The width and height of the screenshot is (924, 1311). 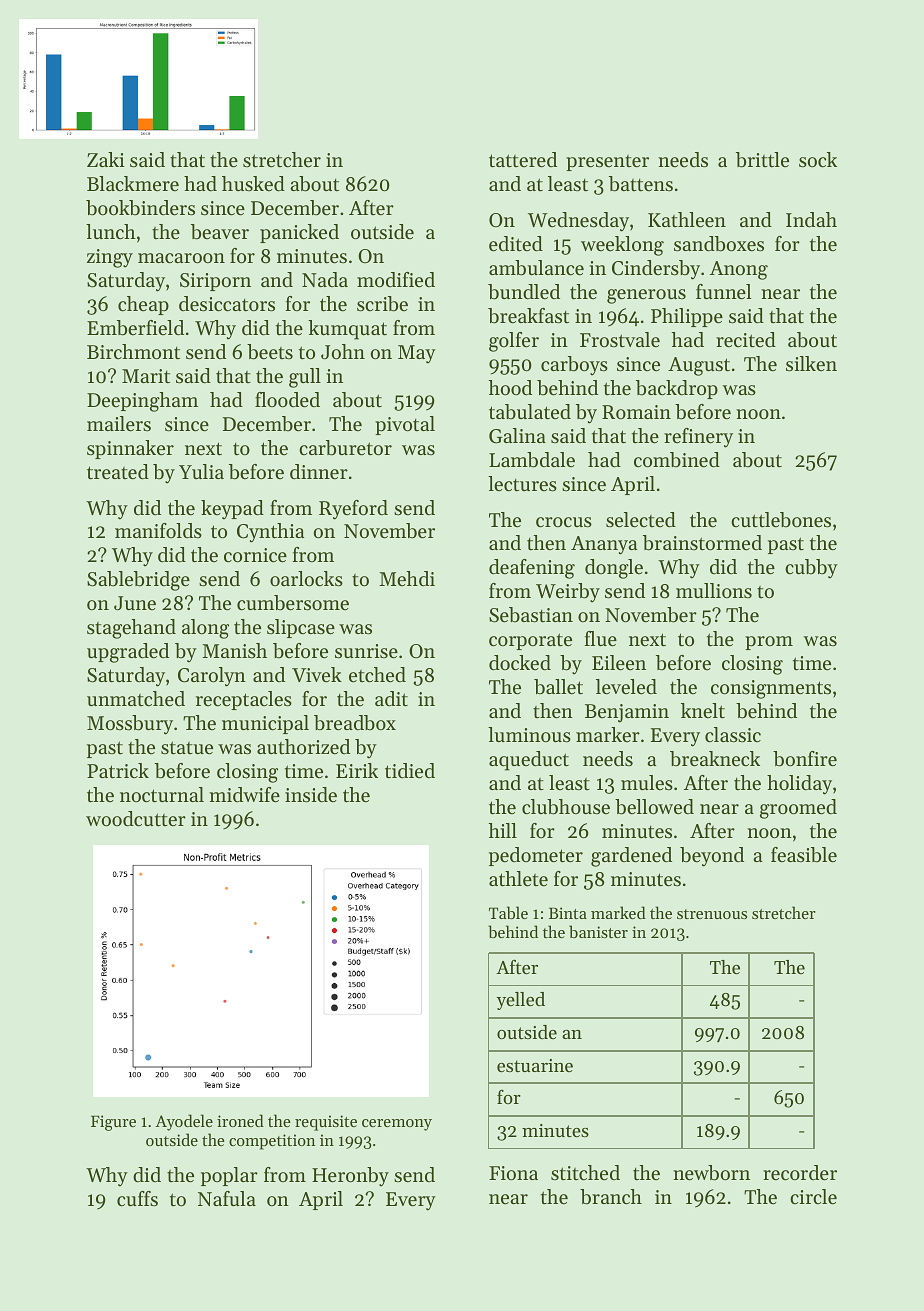 What do you see at coordinates (227, 304) in the screenshot?
I see `desiccators` at bounding box center [227, 304].
